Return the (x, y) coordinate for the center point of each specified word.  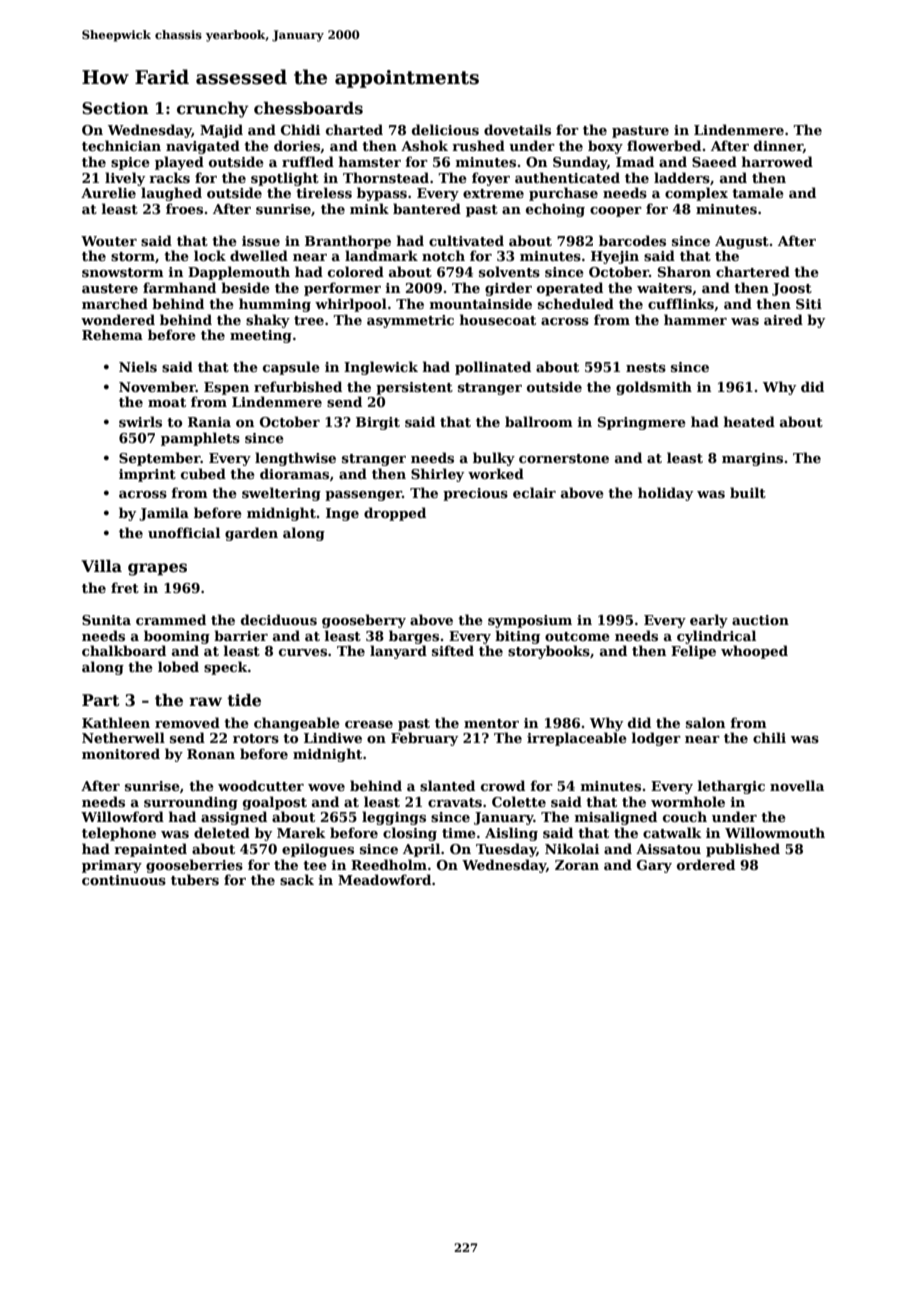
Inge (342, 514)
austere (110, 288)
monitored (121, 753)
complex (696, 194)
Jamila (164, 514)
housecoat (497, 319)
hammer (695, 319)
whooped (754, 652)
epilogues (318, 850)
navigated (203, 147)
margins (752, 459)
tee (315, 865)
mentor (491, 723)
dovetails (517, 129)
